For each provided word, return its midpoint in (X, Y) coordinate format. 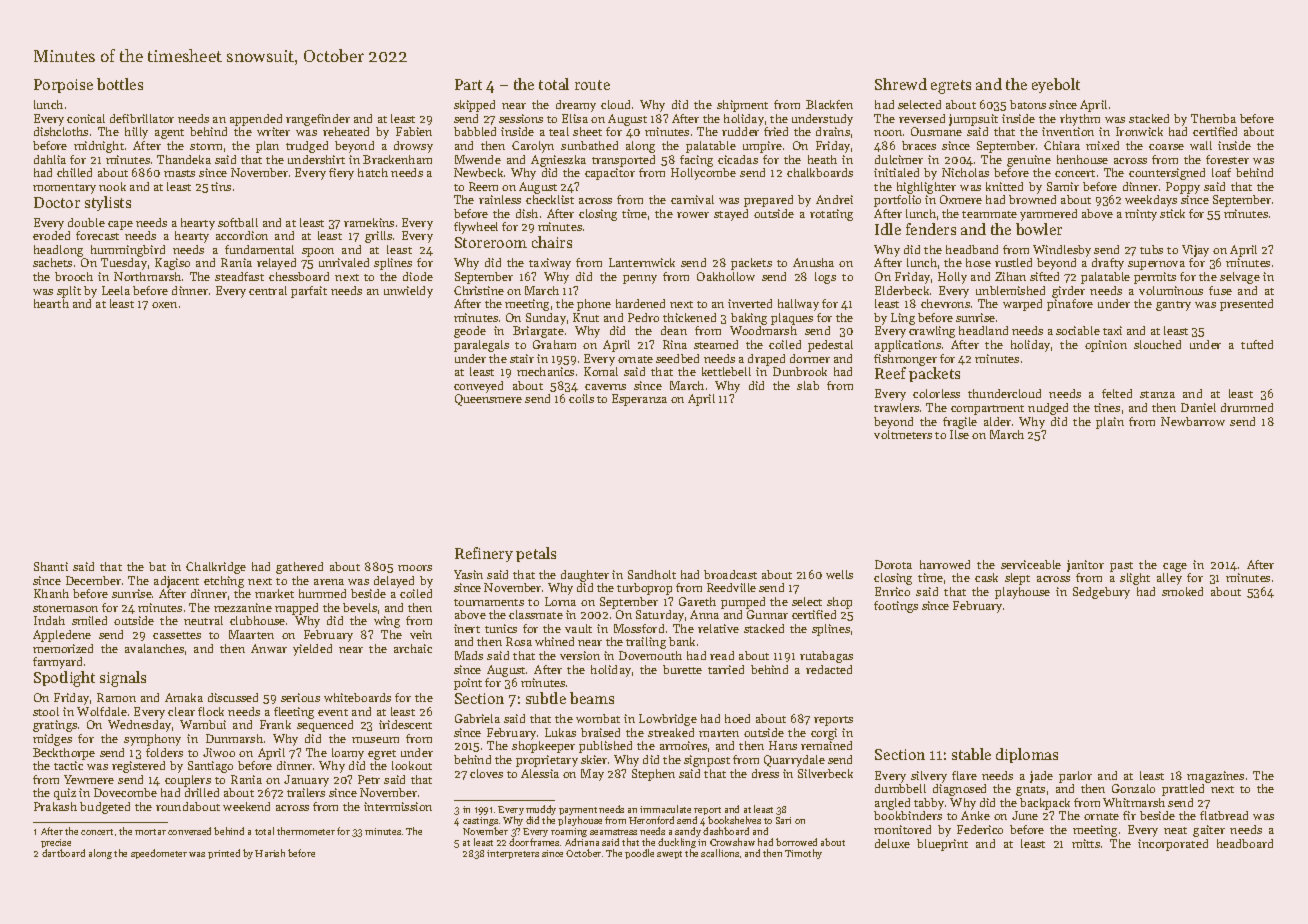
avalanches (154, 648)
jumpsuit (973, 120)
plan (267, 147)
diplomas (1027, 755)
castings (480, 821)
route (592, 85)
